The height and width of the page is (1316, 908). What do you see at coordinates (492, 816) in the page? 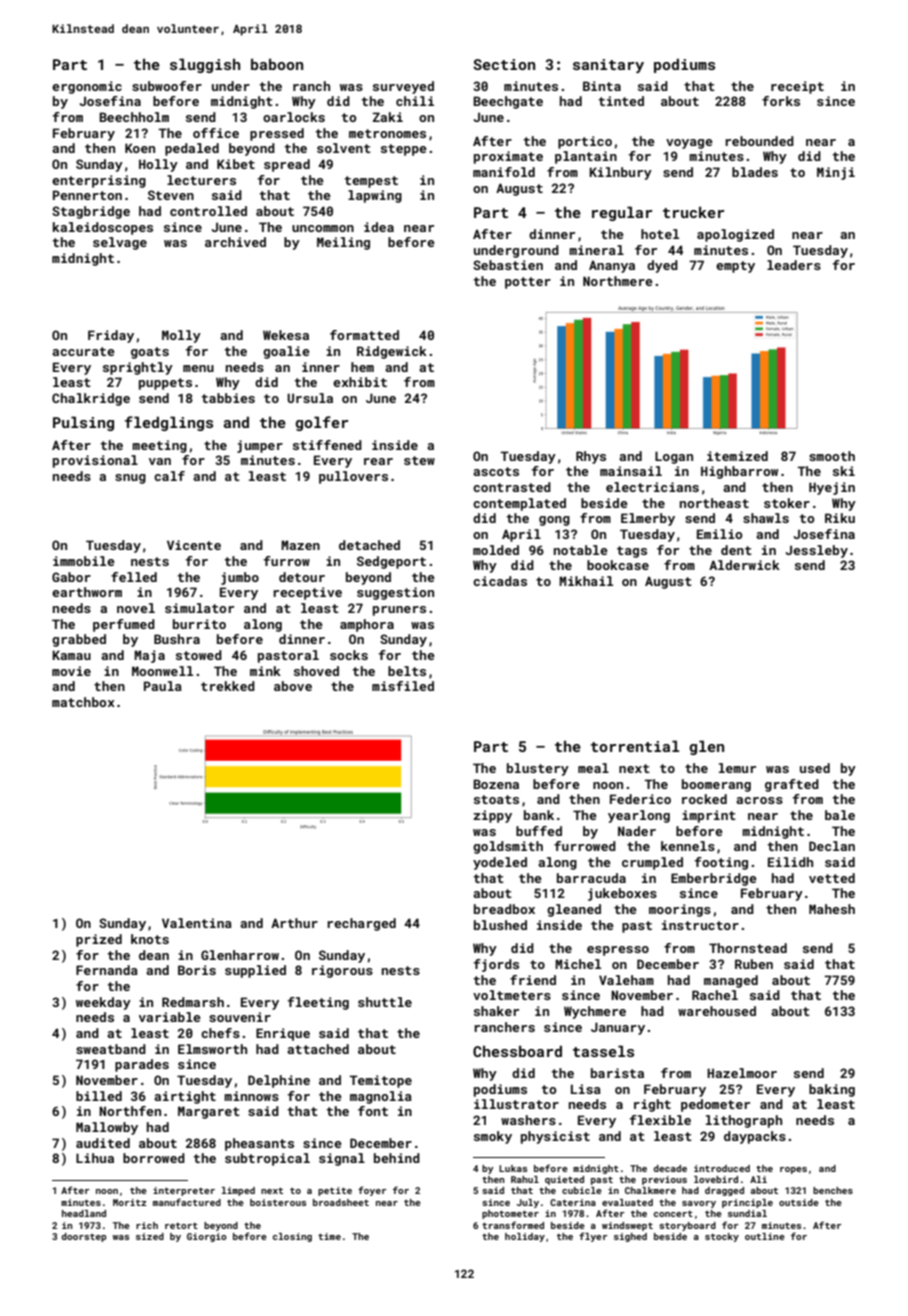
I see `zippy` at bounding box center [492, 816].
